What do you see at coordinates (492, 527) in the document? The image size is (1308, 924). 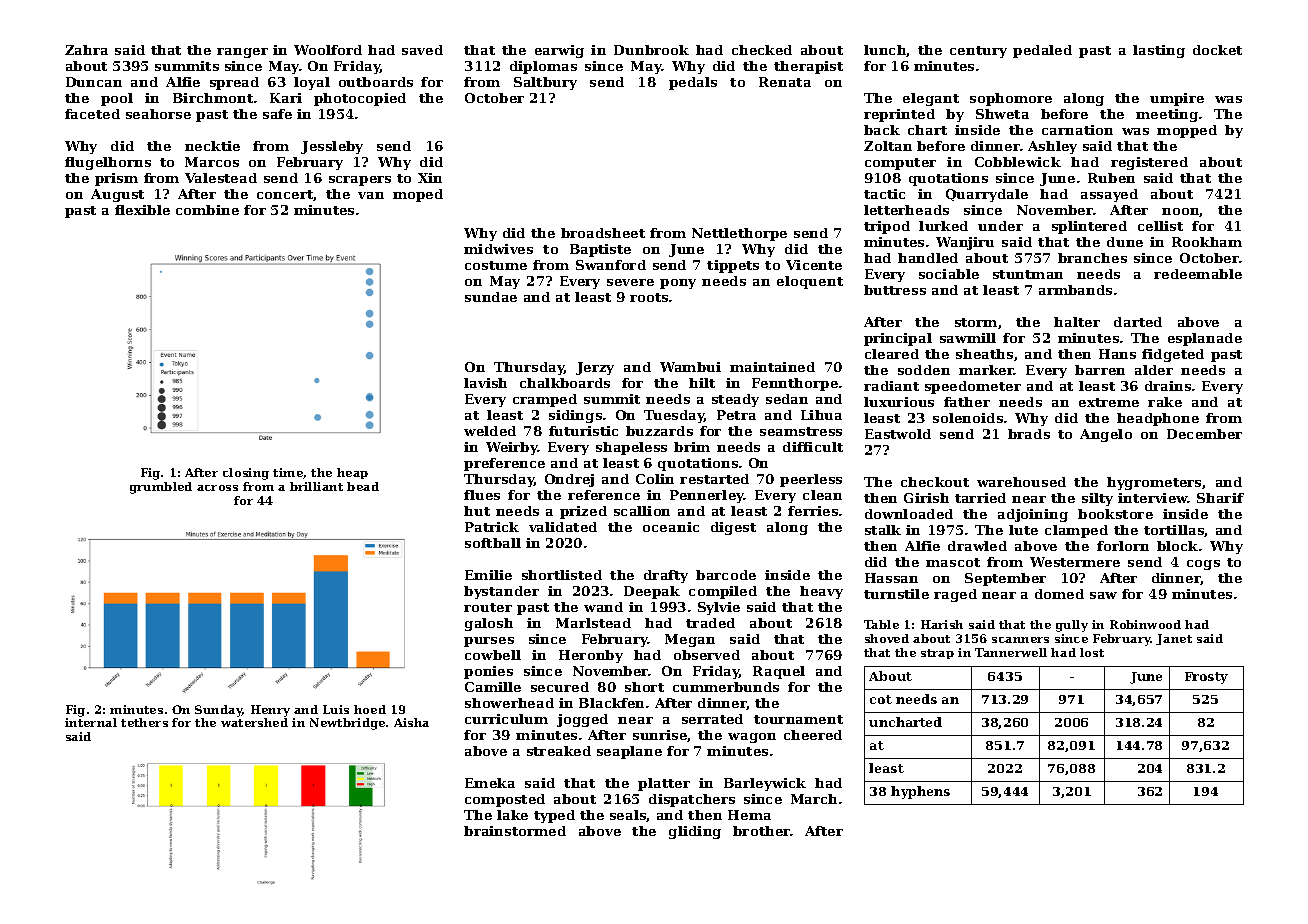 I see `Patrick` at bounding box center [492, 527].
